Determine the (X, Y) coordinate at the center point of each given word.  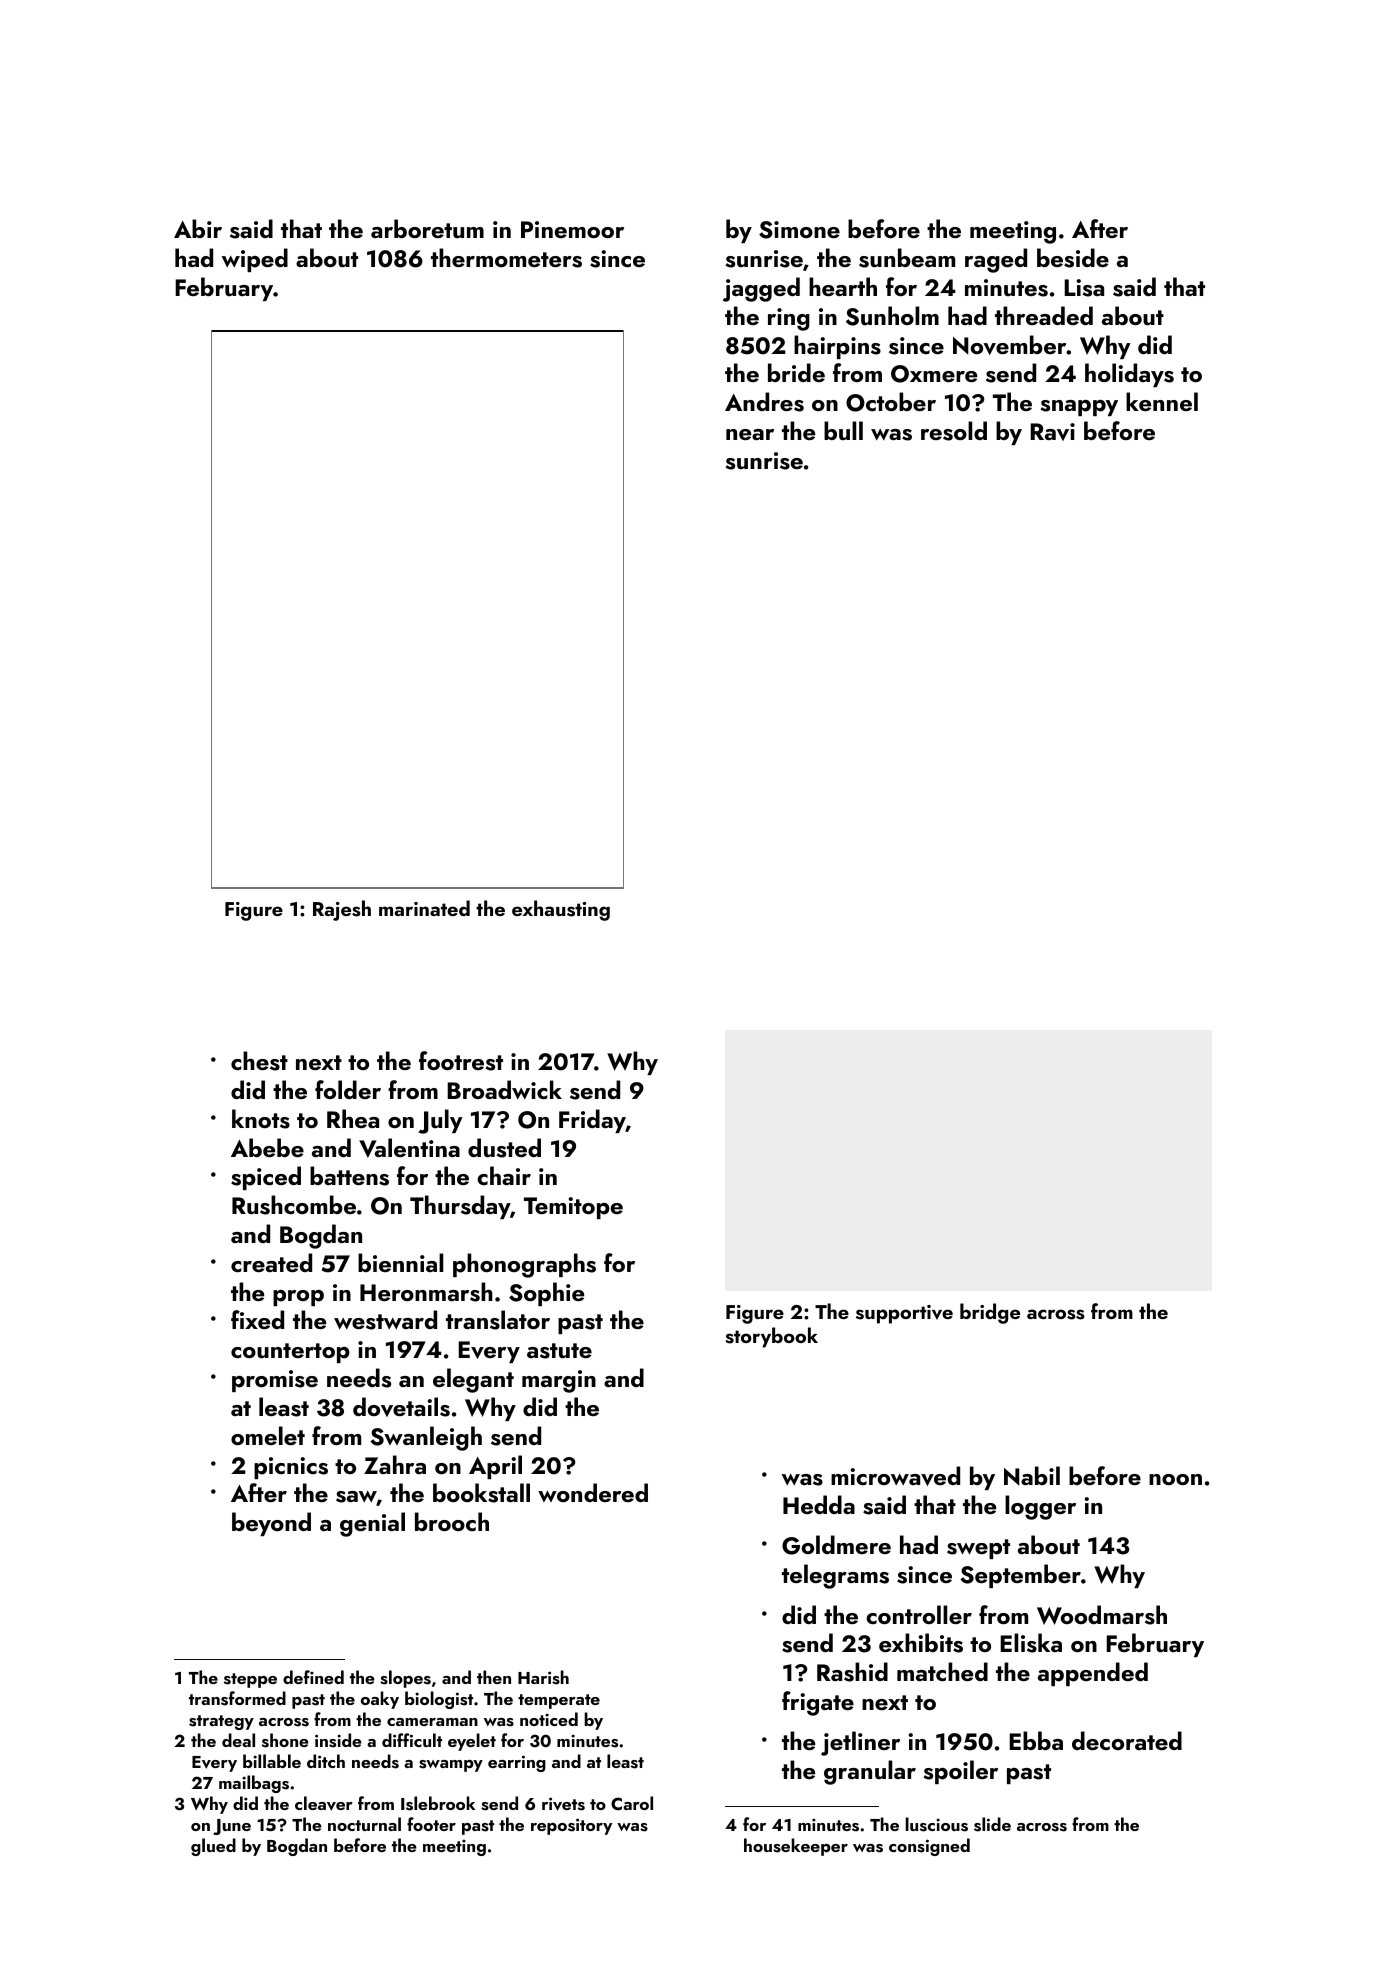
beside (1073, 258)
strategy (221, 1722)
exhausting (561, 910)
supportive (904, 1314)
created (271, 1262)
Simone (799, 230)
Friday (592, 1121)
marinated (424, 908)
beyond (271, 1524)
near (750, 434)
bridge (990, 1313)
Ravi (1052, 432)
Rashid (852, 1672)
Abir (198, 228)
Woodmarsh (1102, 1615)
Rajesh (342, 910)
